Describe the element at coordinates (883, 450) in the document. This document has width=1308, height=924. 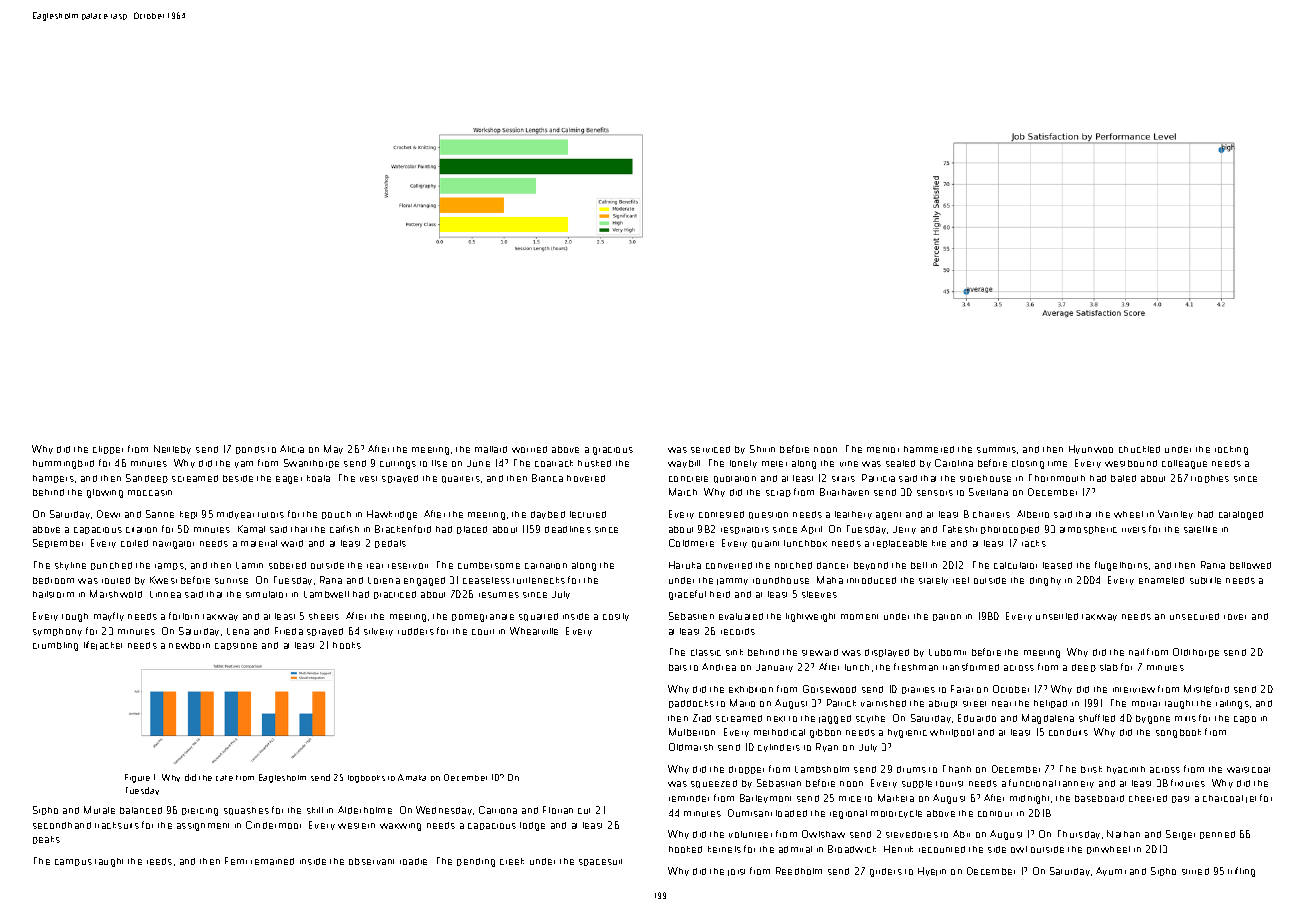
I see `mentor` at that location.
